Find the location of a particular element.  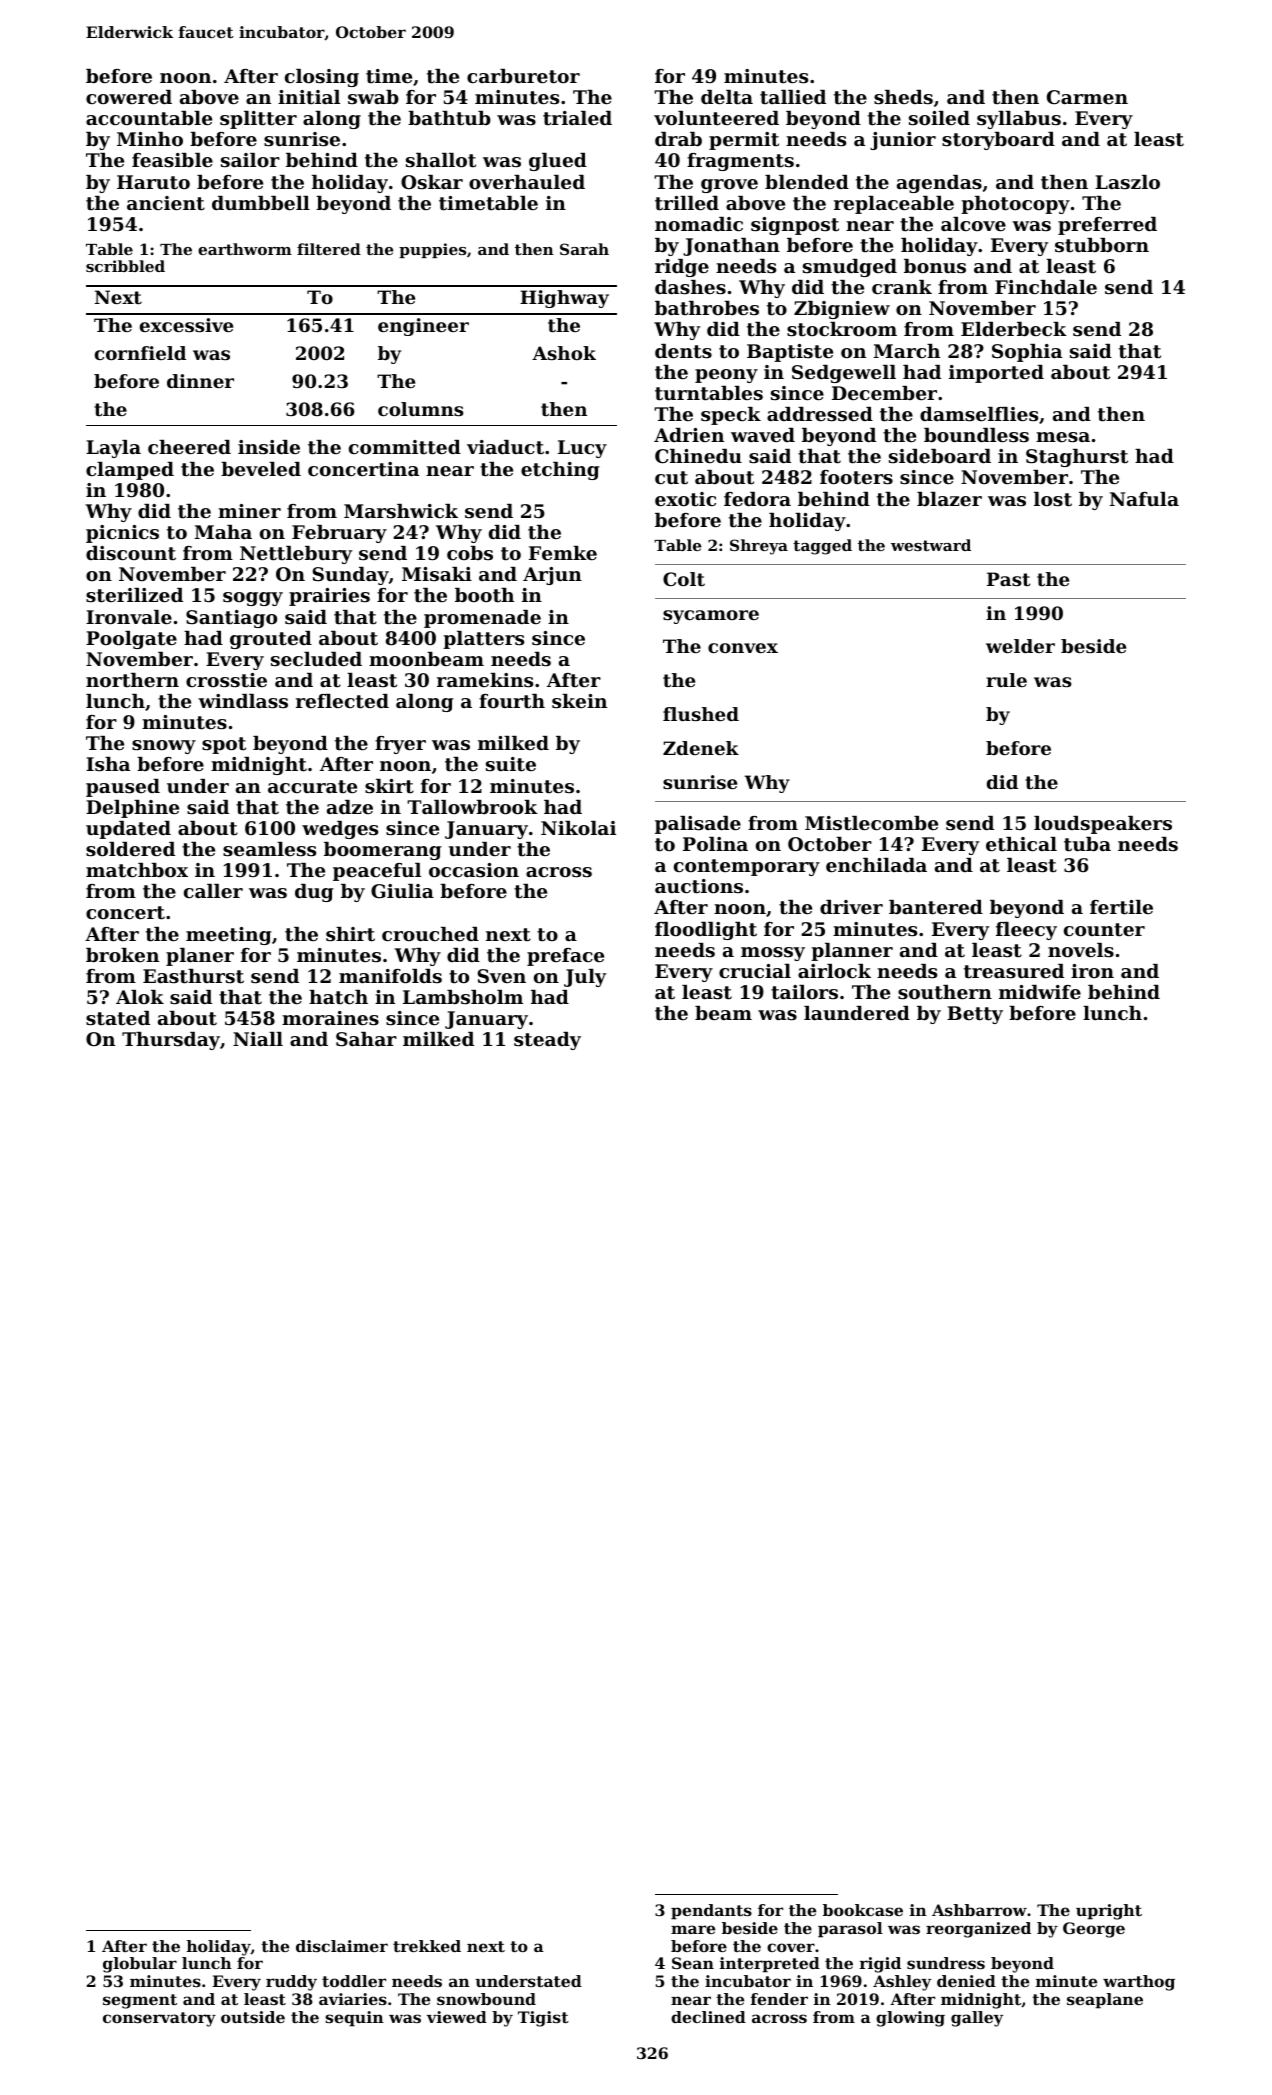

disclaimer is located at coordinates (342, 1946).
